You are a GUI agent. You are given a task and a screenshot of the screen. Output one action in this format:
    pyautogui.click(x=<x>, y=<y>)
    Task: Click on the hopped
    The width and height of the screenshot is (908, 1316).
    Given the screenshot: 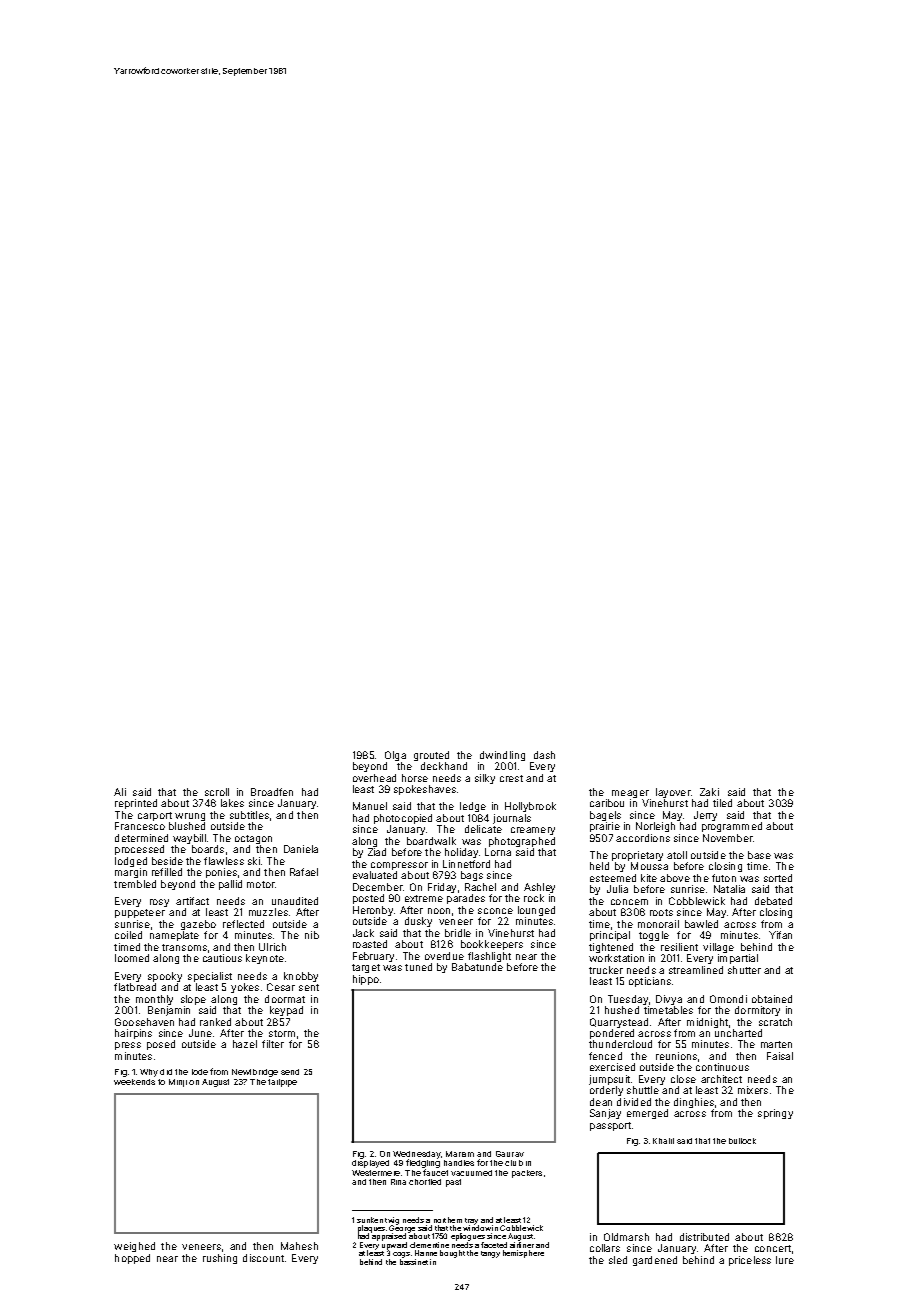 What is the action you would take?
    pyautogui.click(x=132, y=1259)
